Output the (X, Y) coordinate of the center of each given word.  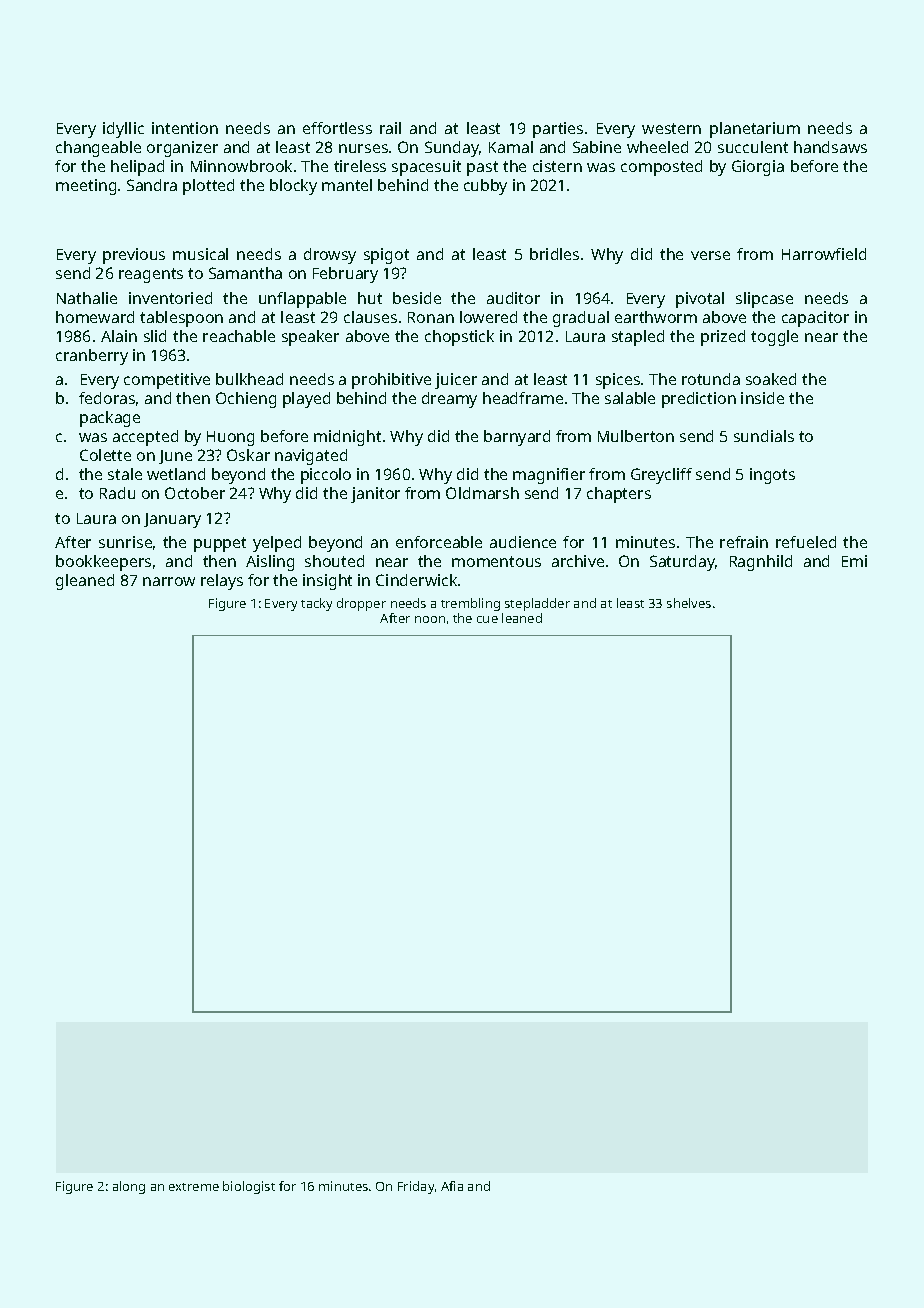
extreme (194, 1187)
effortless (337, 128)
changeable (98, 149)
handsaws (830, 147)
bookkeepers (103, 563)
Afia (452, 1186)
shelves (689, 603)
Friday (416, 1187)
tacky (316, 604)
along (129, 1187)
